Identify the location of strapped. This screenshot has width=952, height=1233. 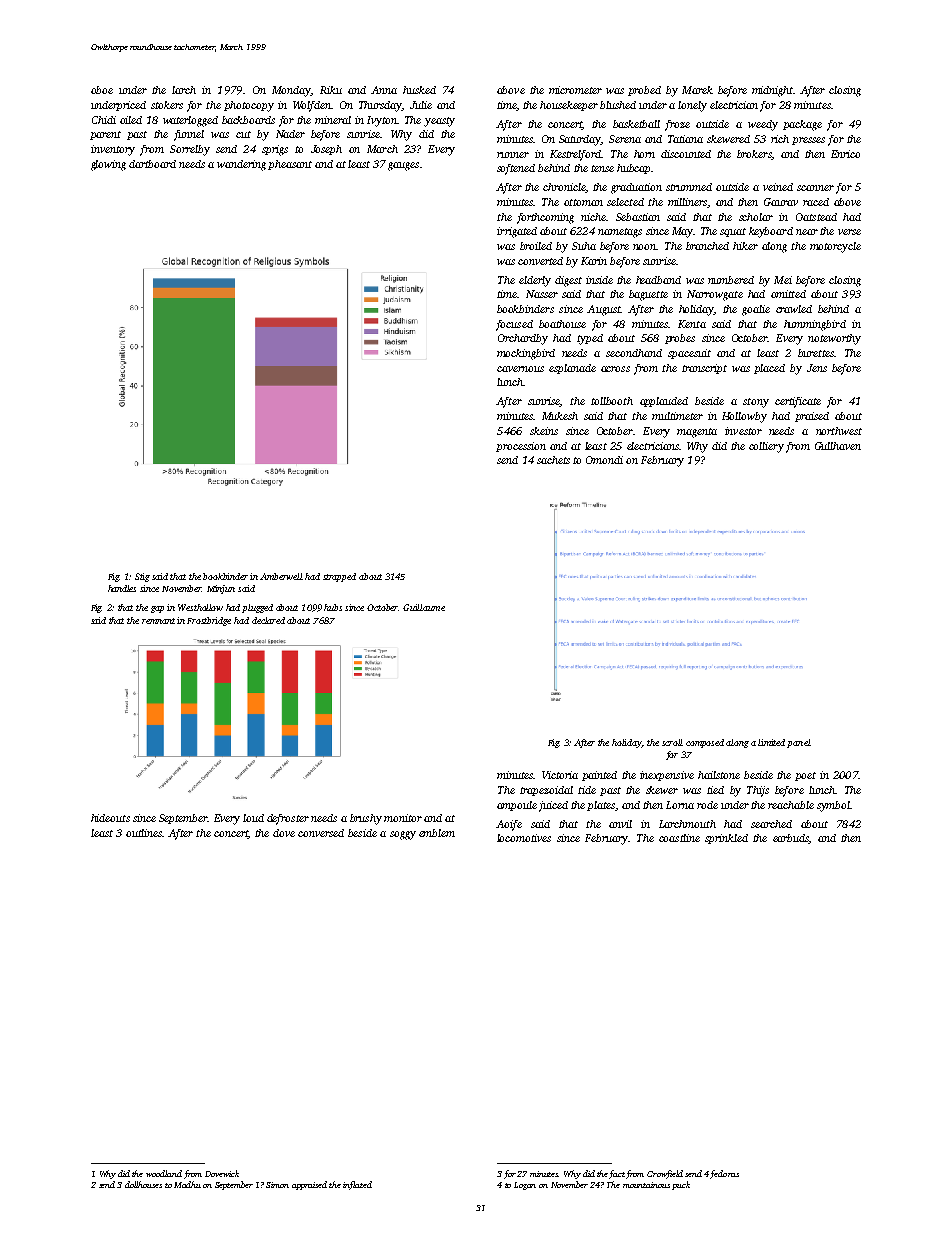
(339, 577).
